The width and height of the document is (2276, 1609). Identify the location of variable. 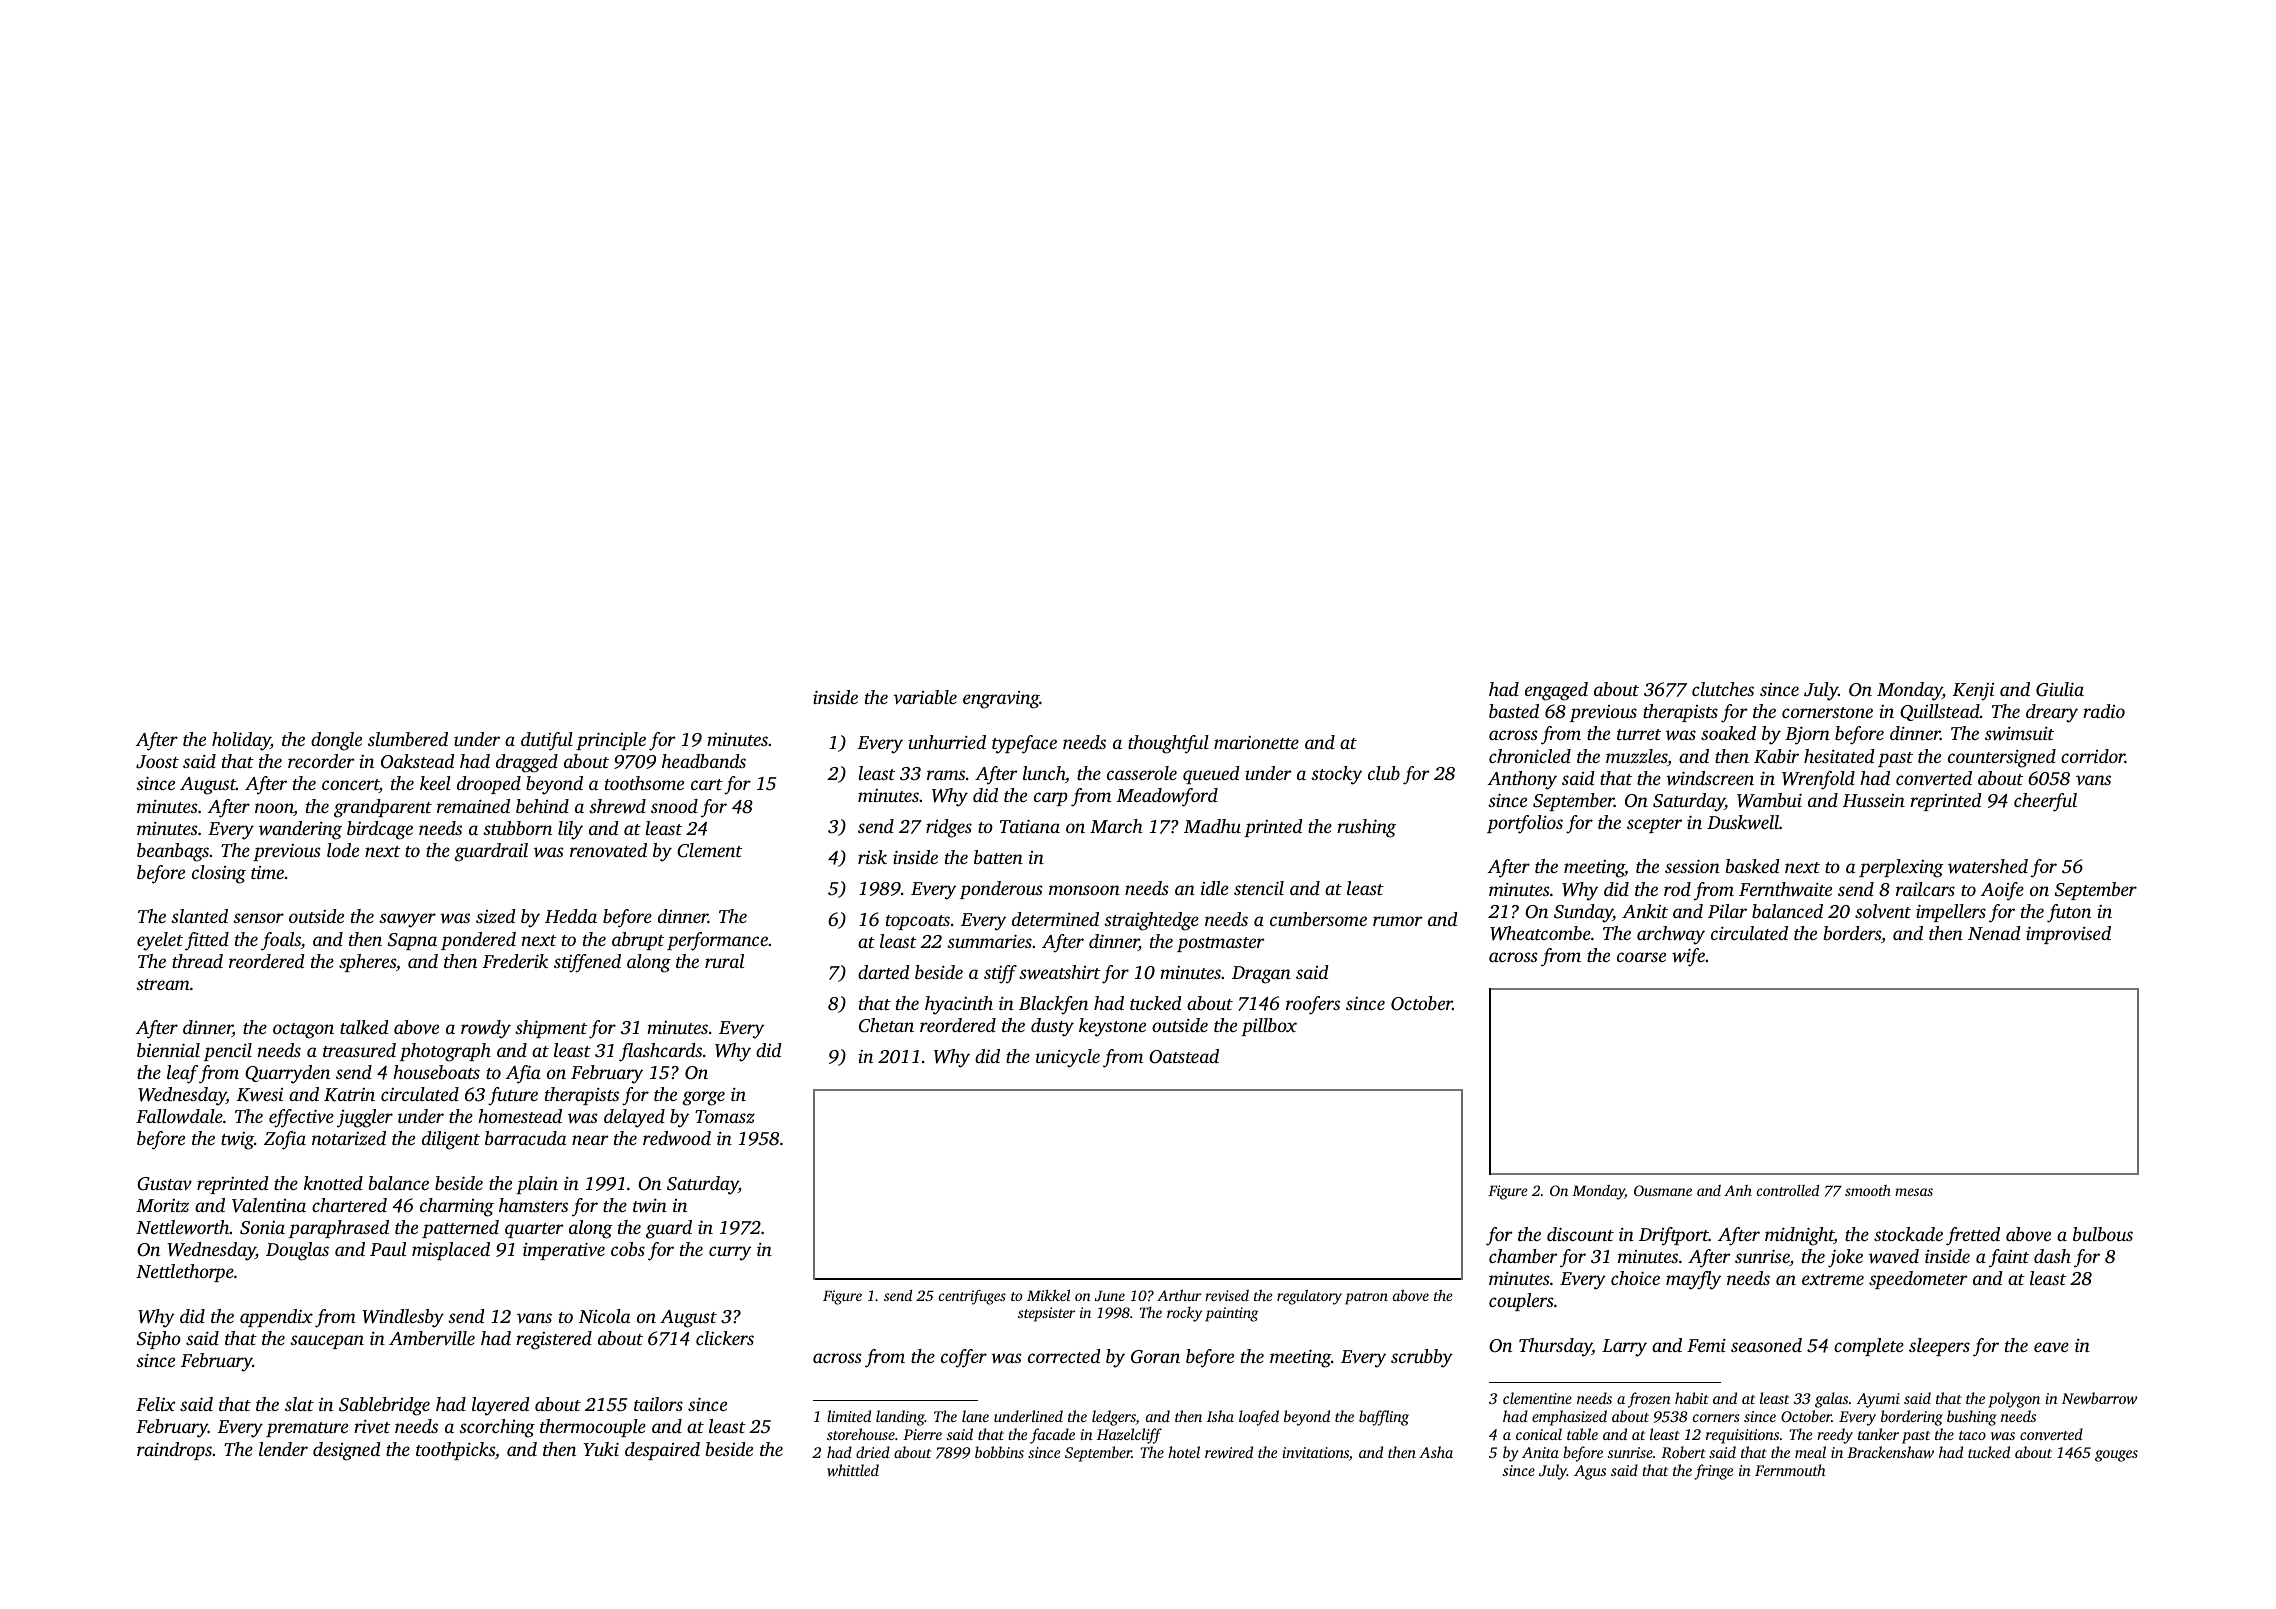
(925, 697).
